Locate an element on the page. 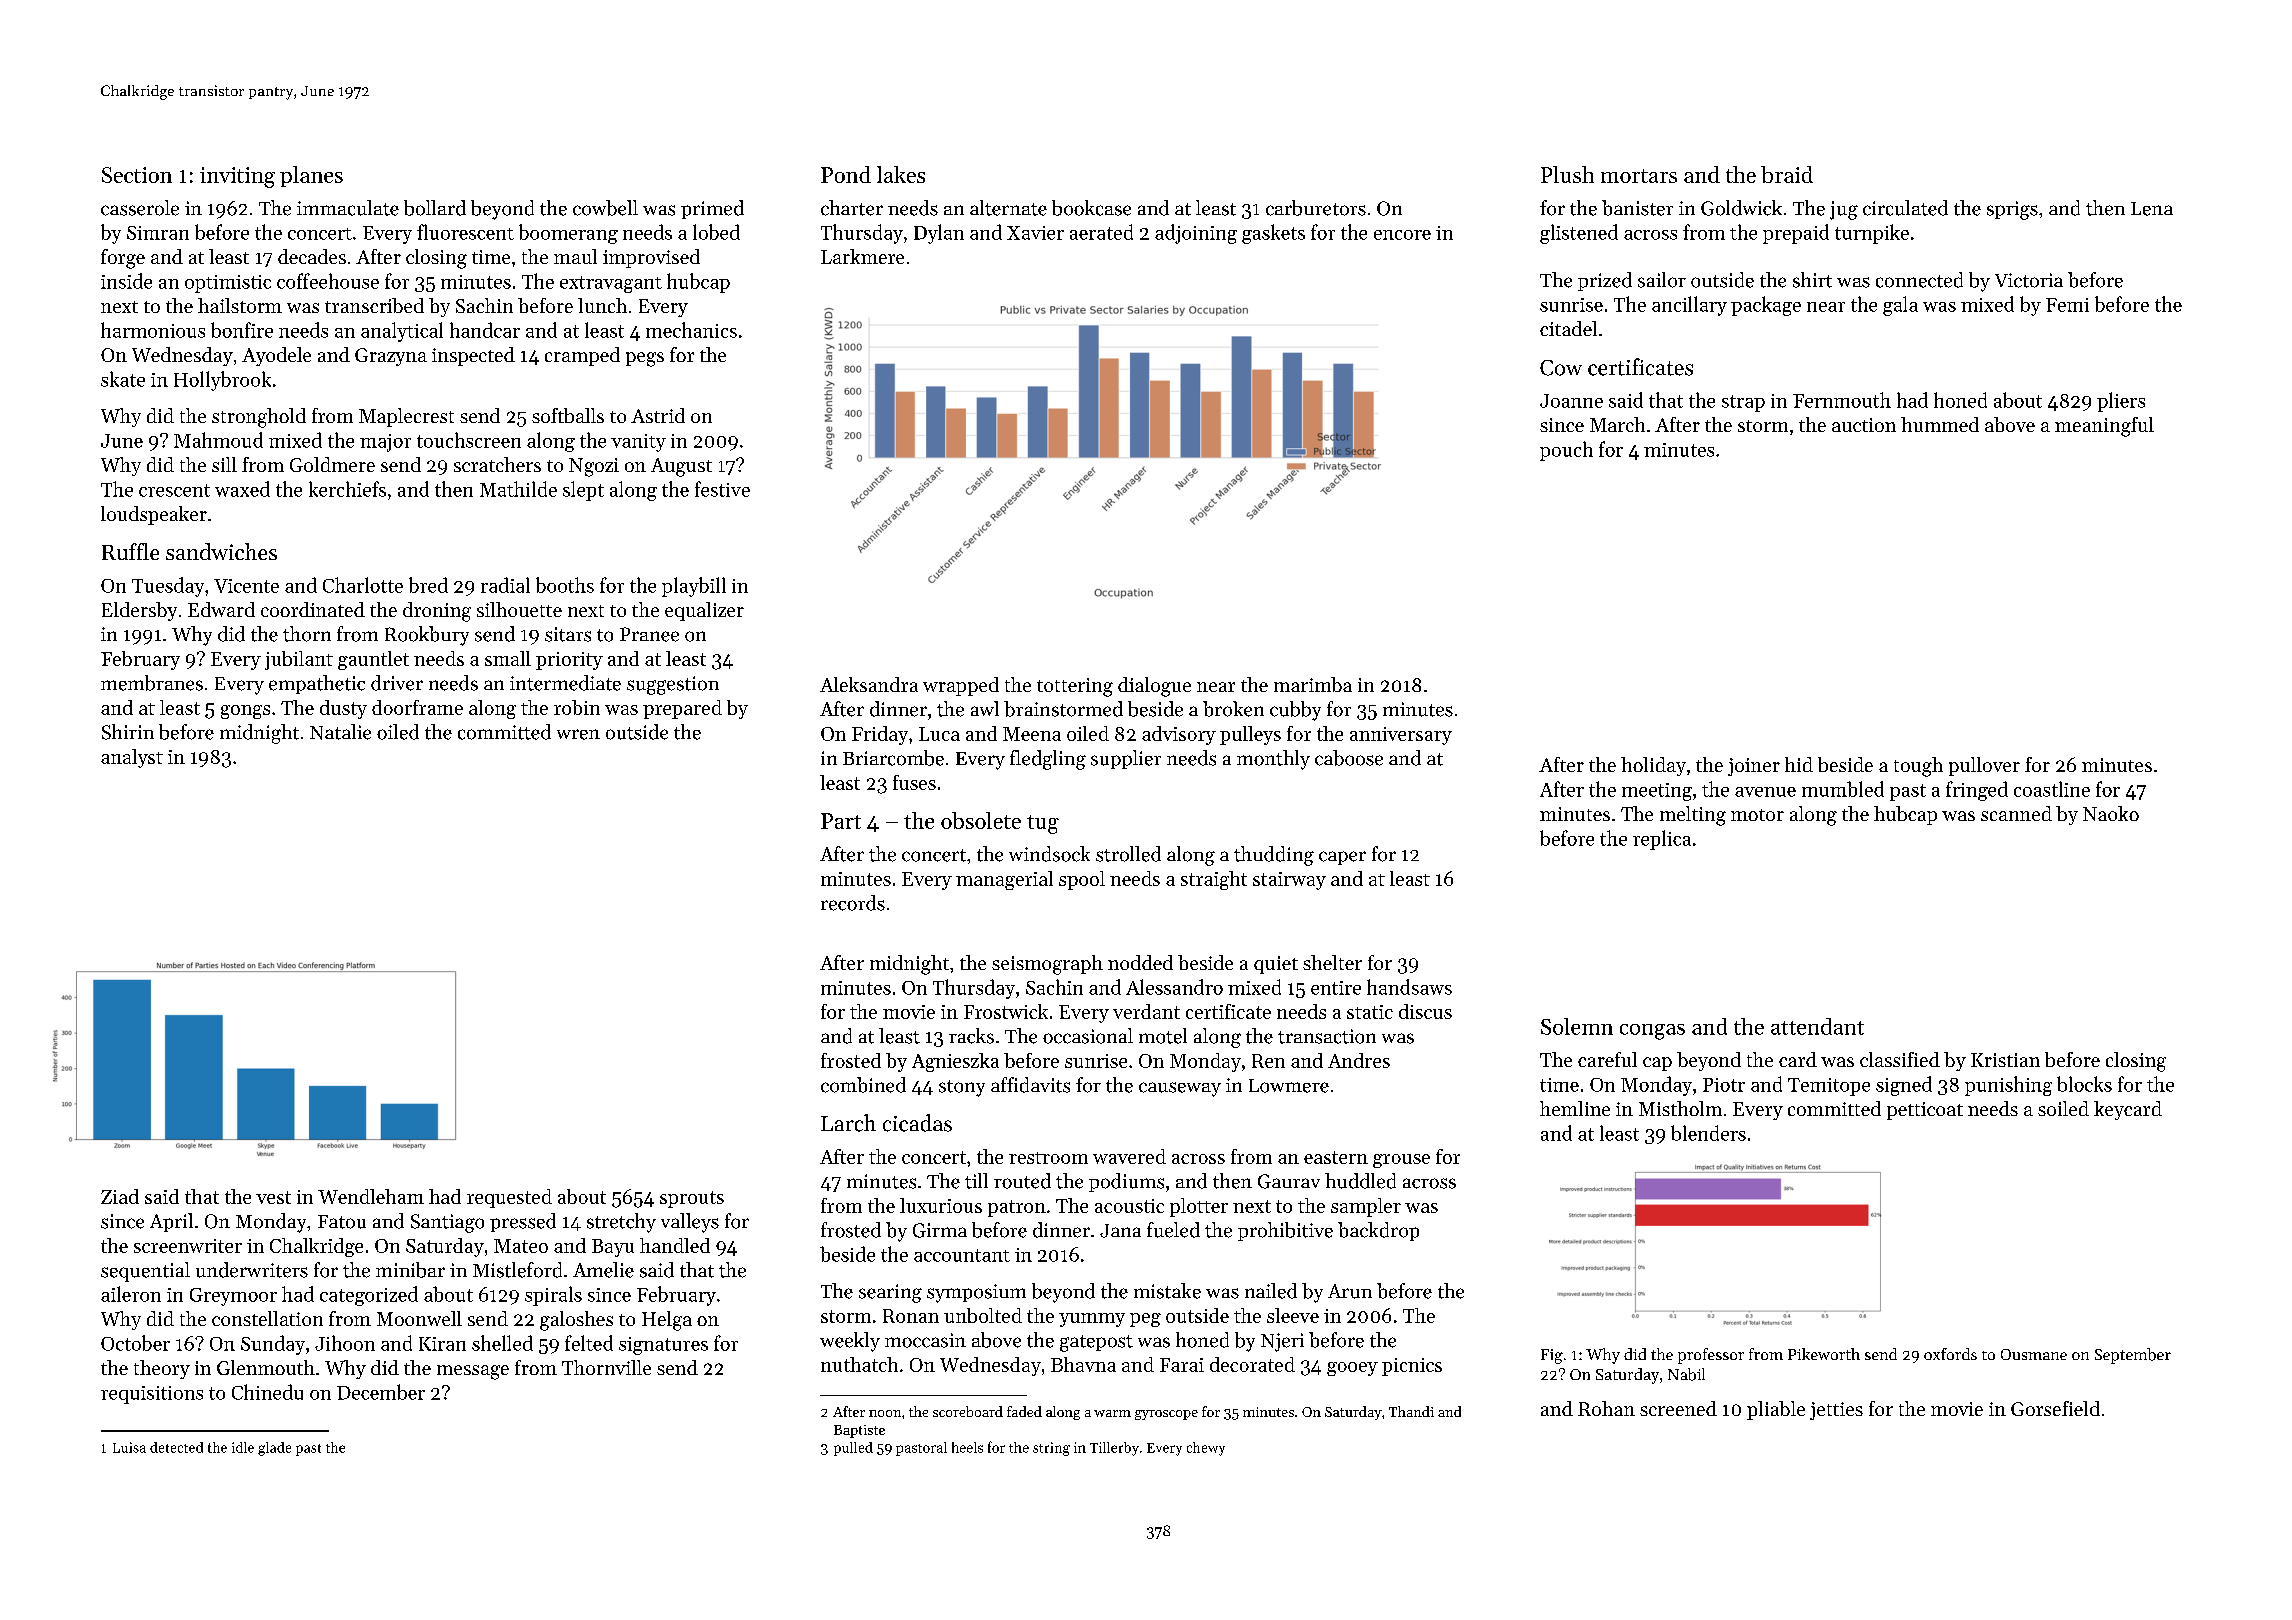 This image has height=1620, width=2292. scanned is located at coordinates (2016, 813).
